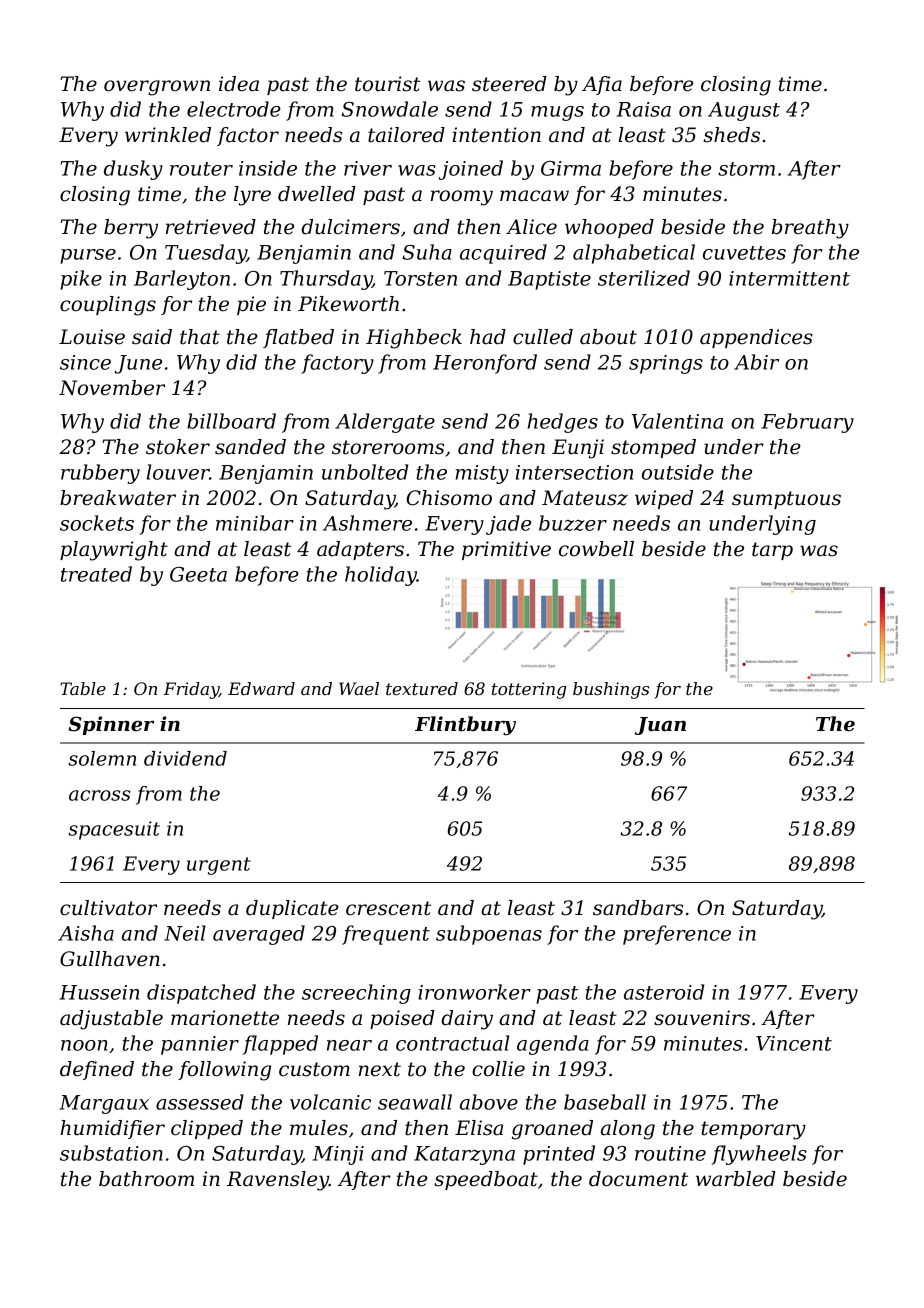  What do you see at coordinates (602, 85) in the document?
I see `Afia` at bounding box center [602, 85].
